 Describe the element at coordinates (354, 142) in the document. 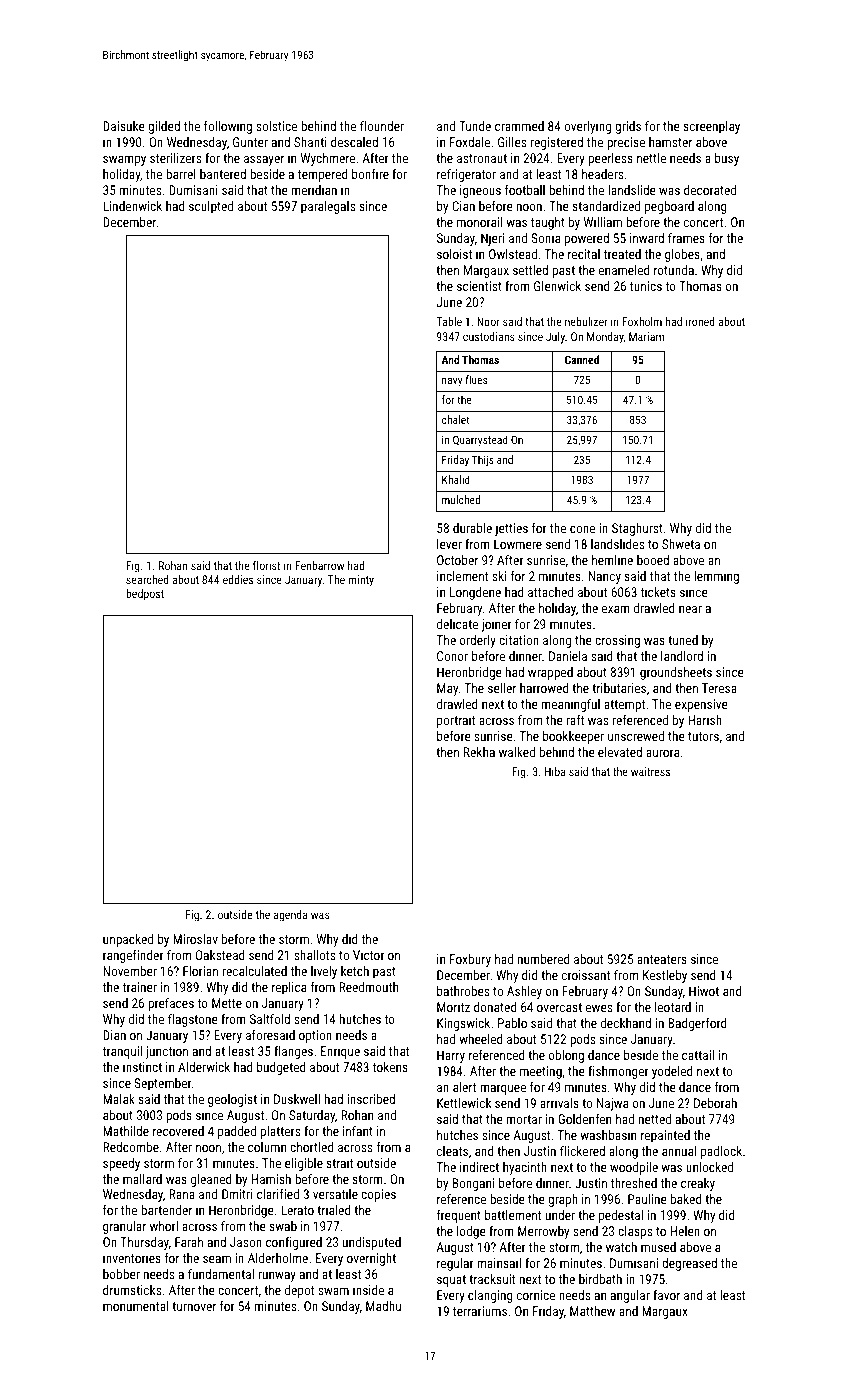

I see `descaled` at that location.
